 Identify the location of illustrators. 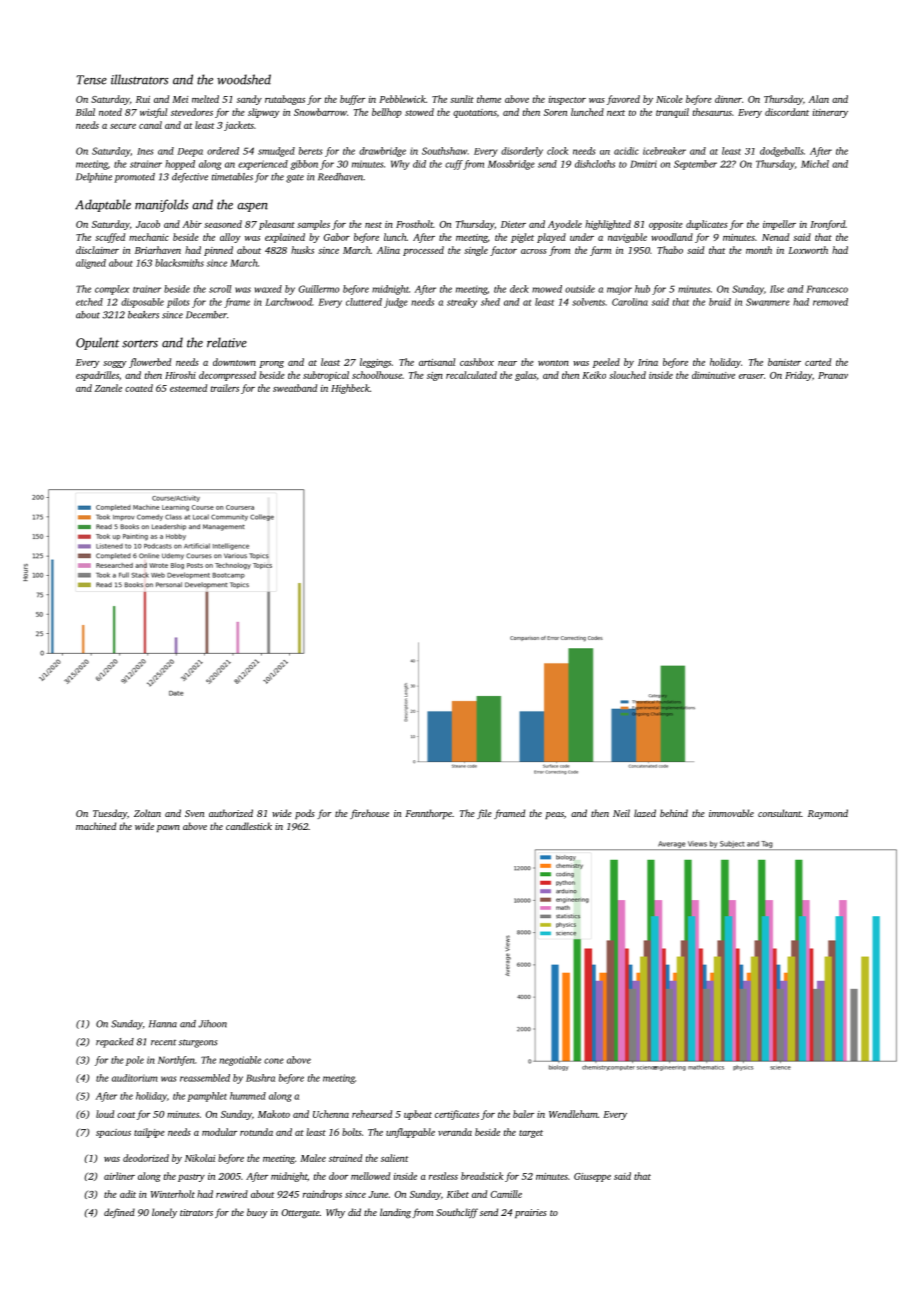
(139, 79).
